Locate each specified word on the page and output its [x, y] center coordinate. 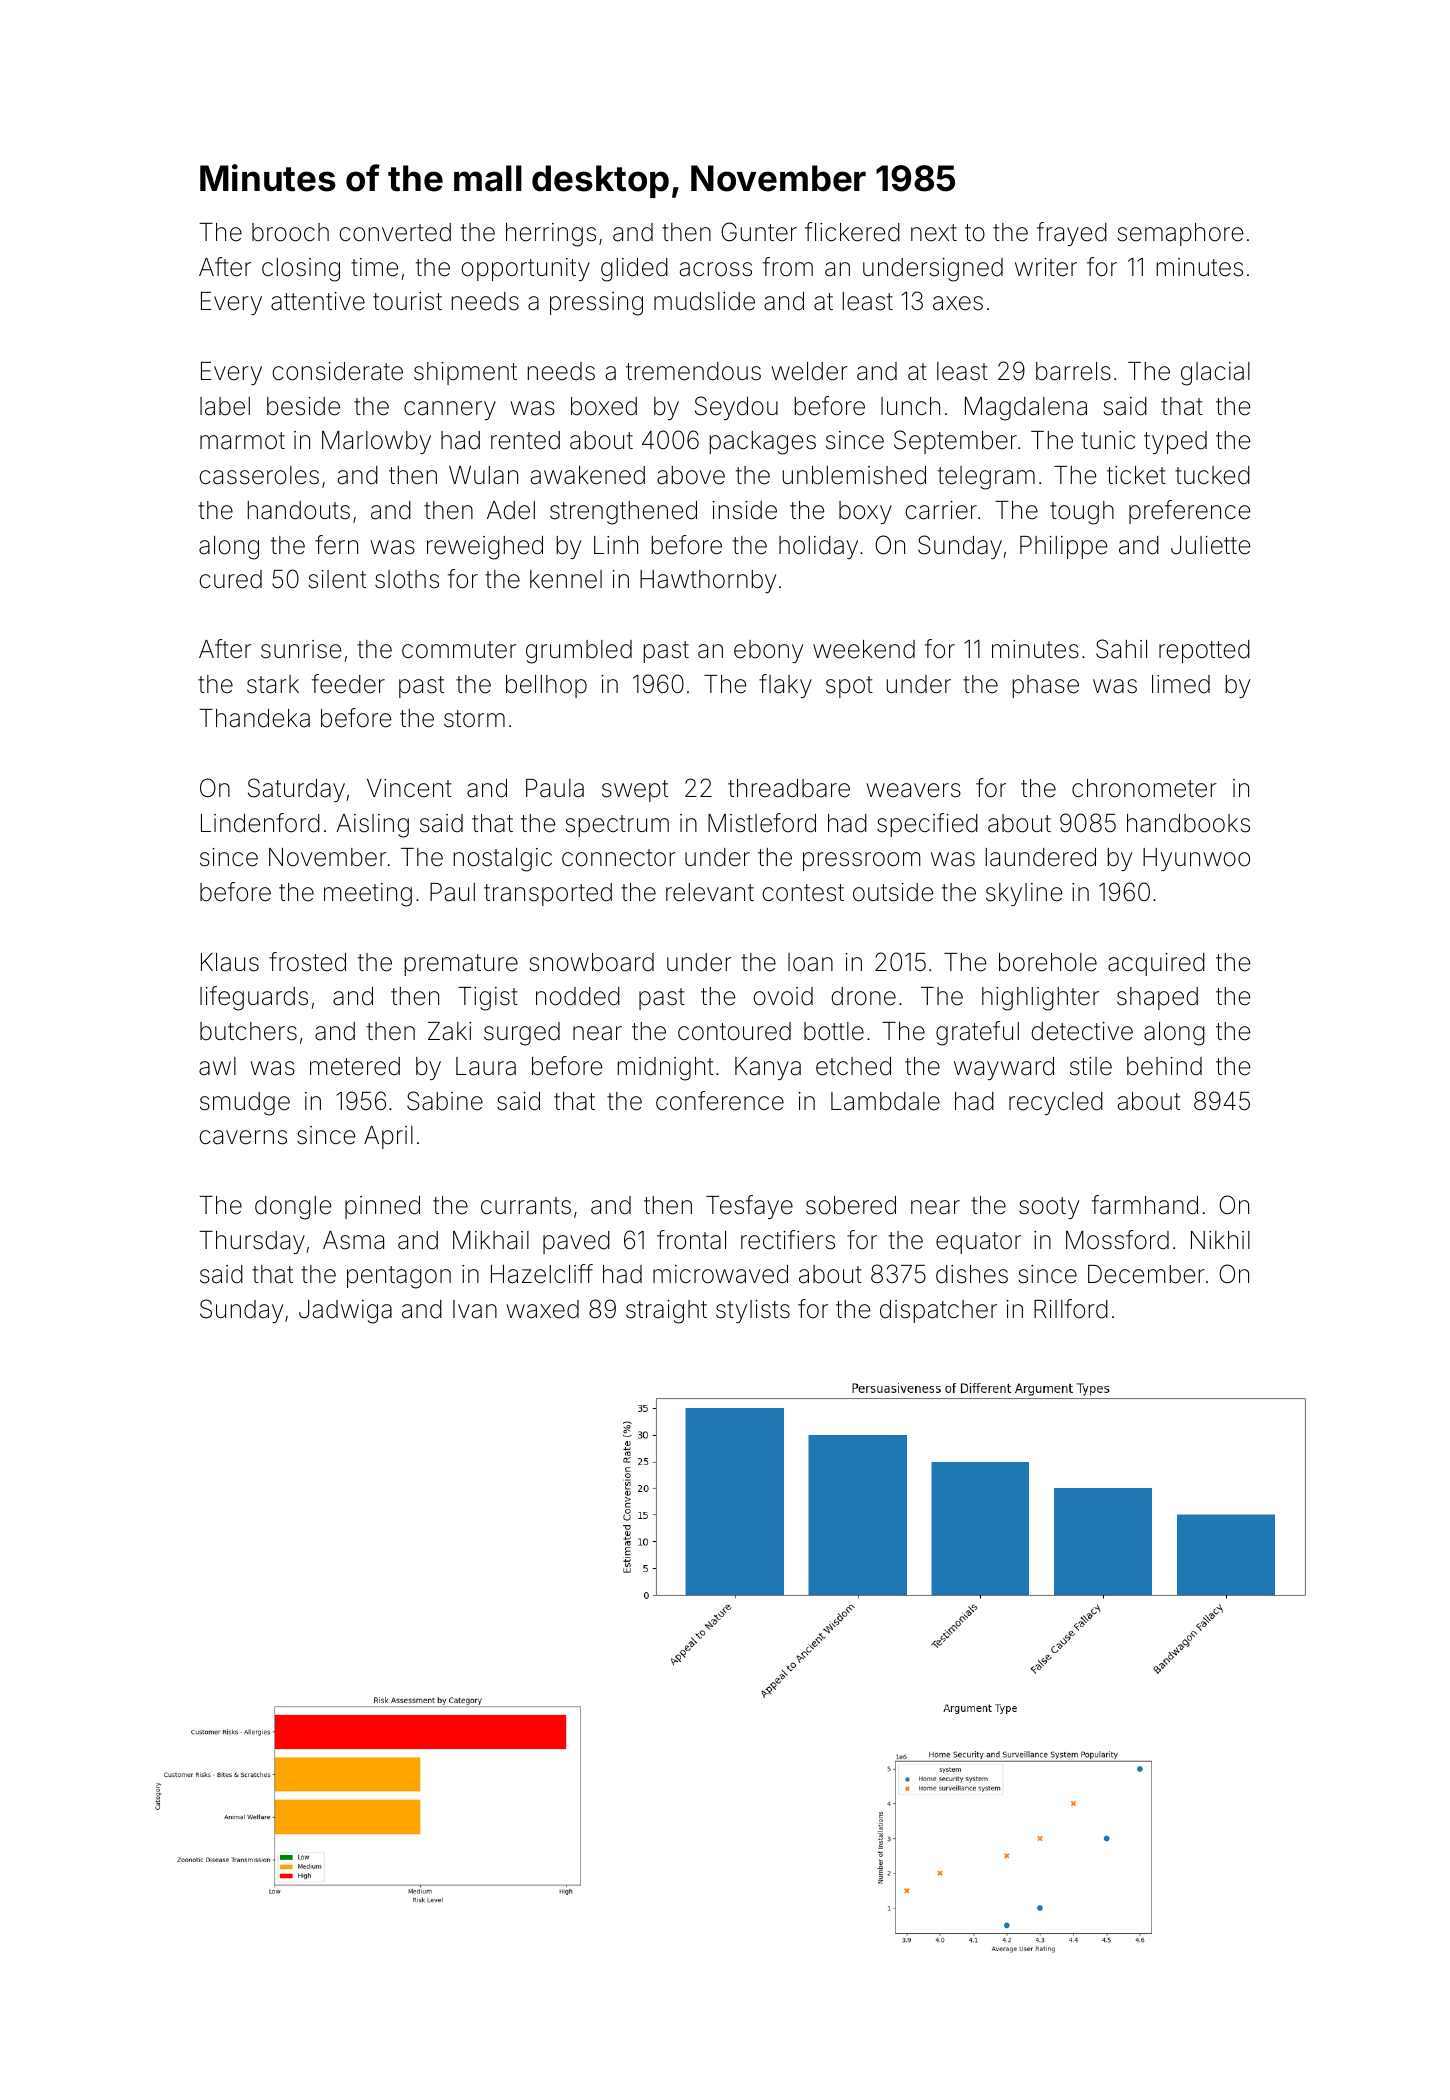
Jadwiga [345, 1312]
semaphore [1180, 234]
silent [337, 579]
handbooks [1188, 823]
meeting [368, 895]
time [374, 267]
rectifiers [788, 1240]
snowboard [592, 962]
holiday [818, 547]
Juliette [1210, 545]
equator [978, 1243]
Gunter [759, 232]
